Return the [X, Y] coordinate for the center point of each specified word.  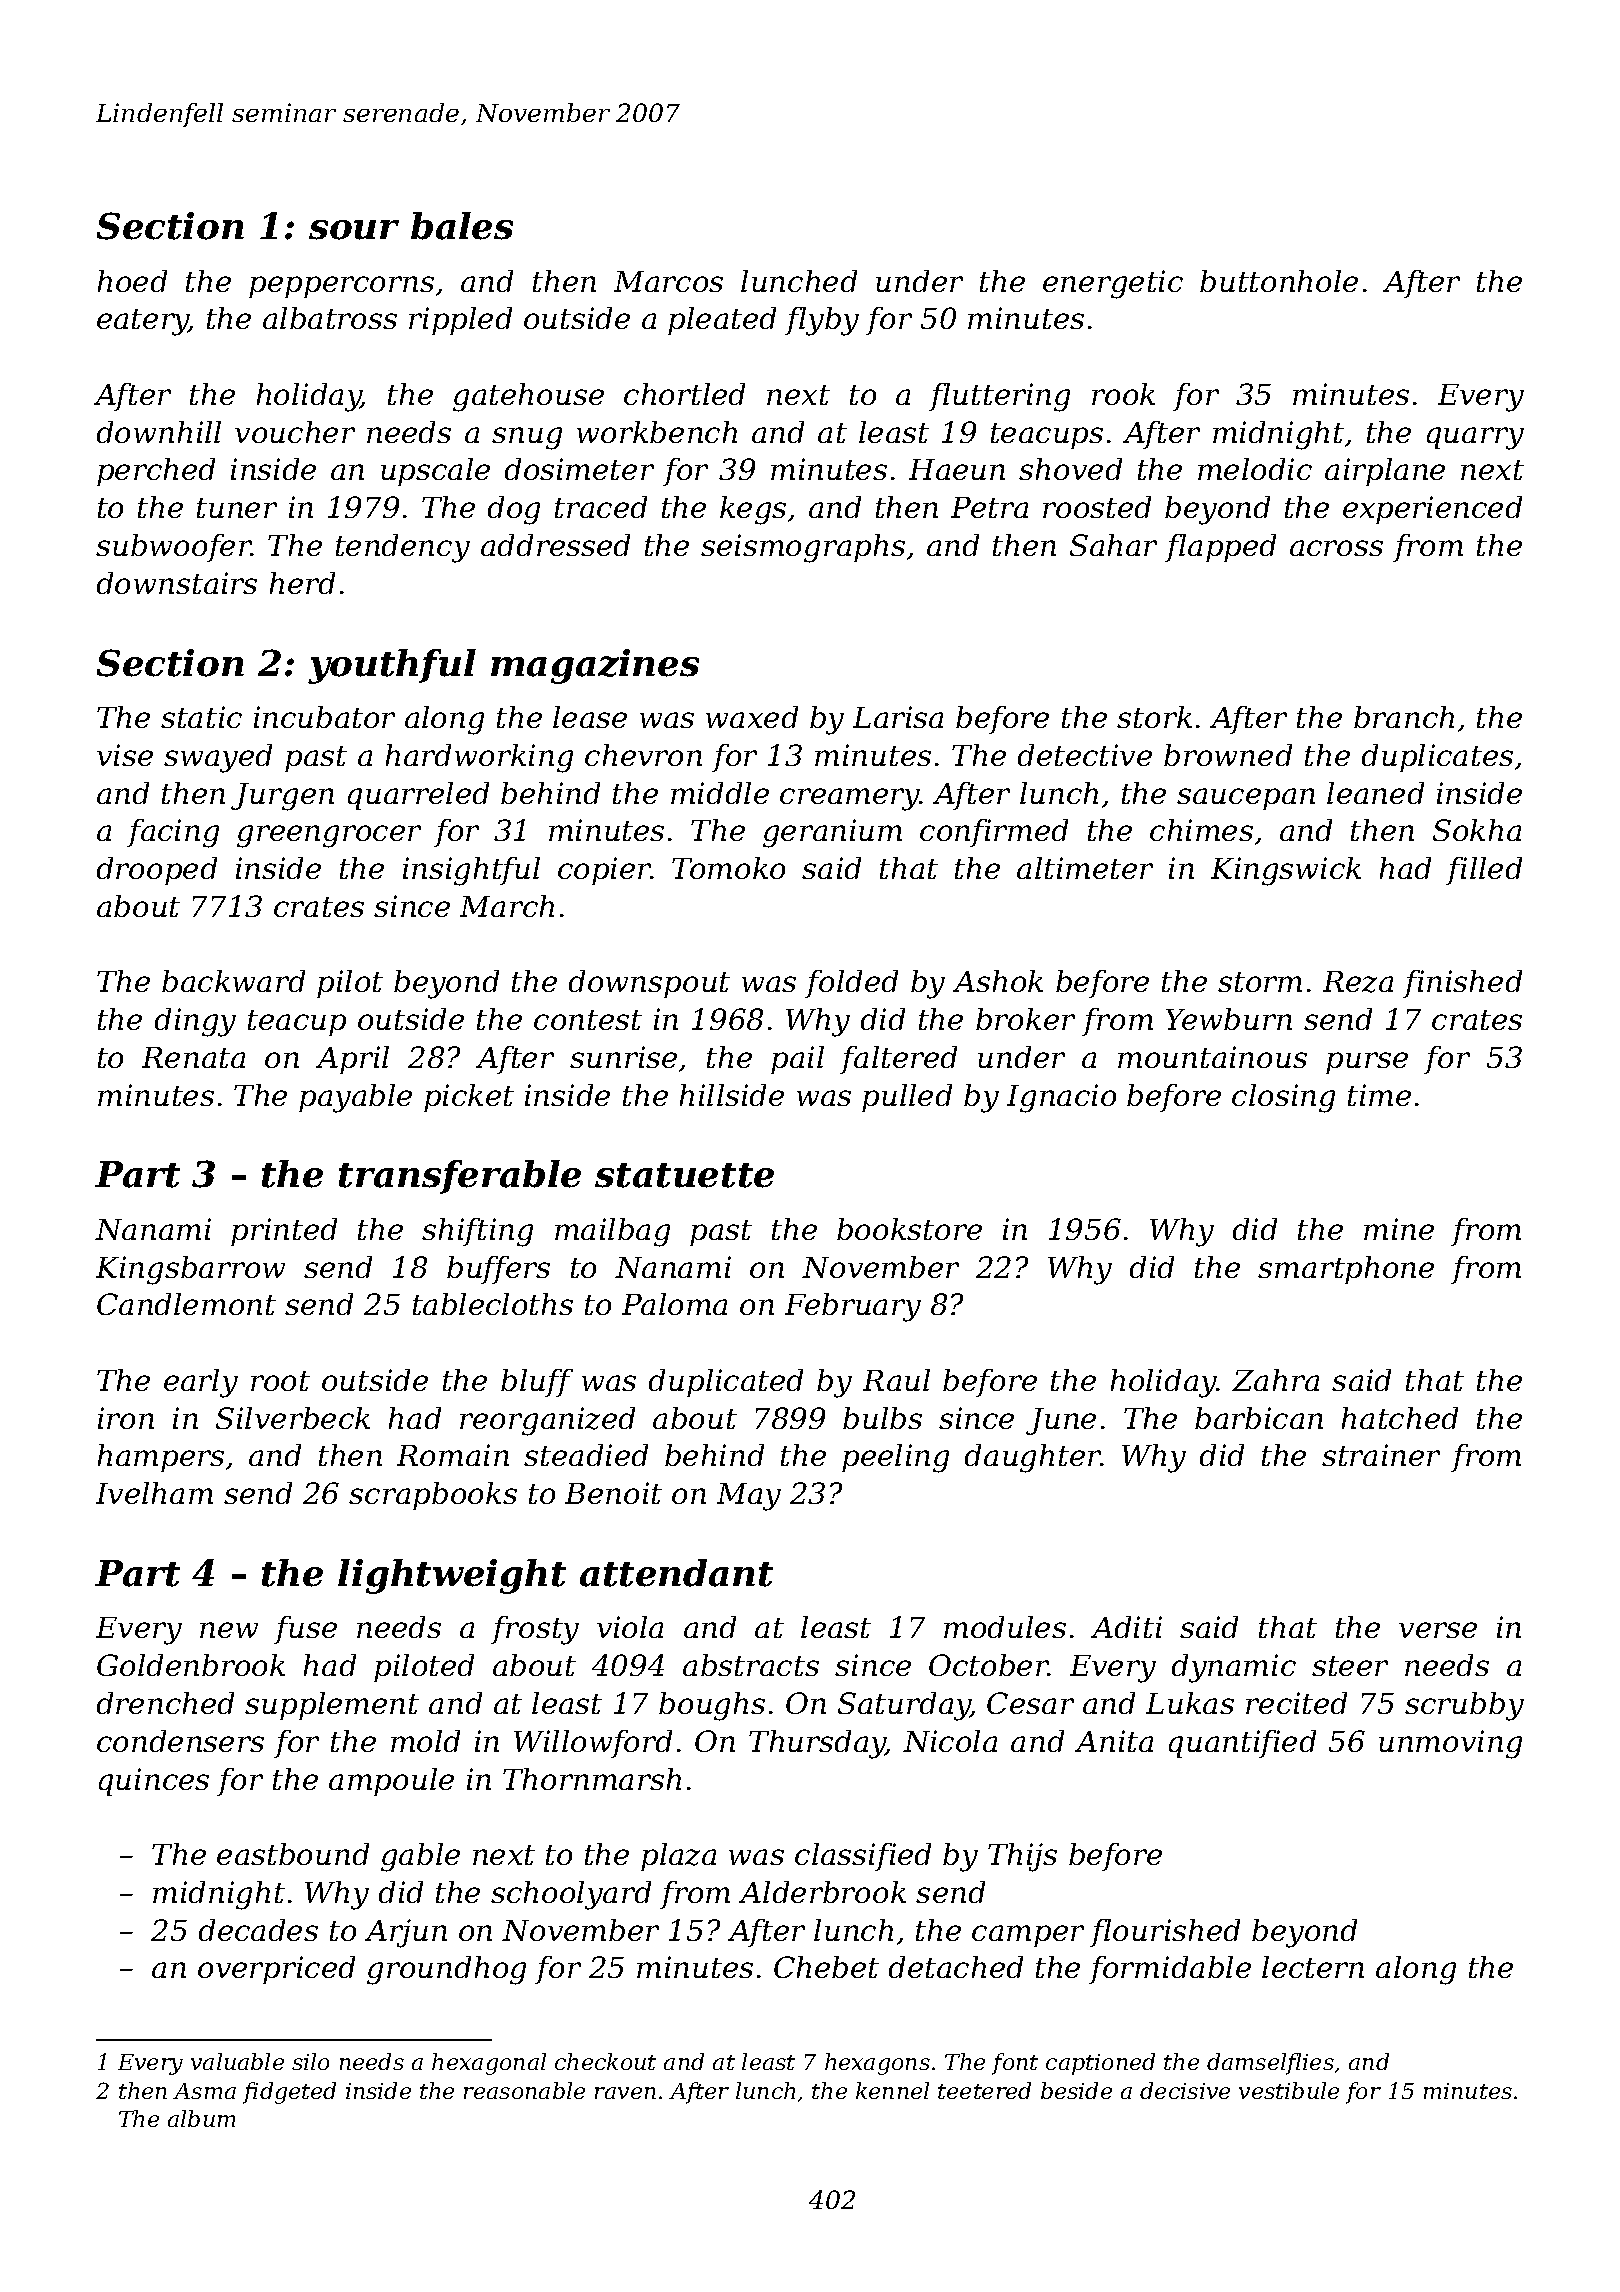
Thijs [1022, 1857]
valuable [237, 2061]
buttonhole [1279, 281]
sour [354, 230]
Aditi [1126, 1627]
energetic [1113, 284]
